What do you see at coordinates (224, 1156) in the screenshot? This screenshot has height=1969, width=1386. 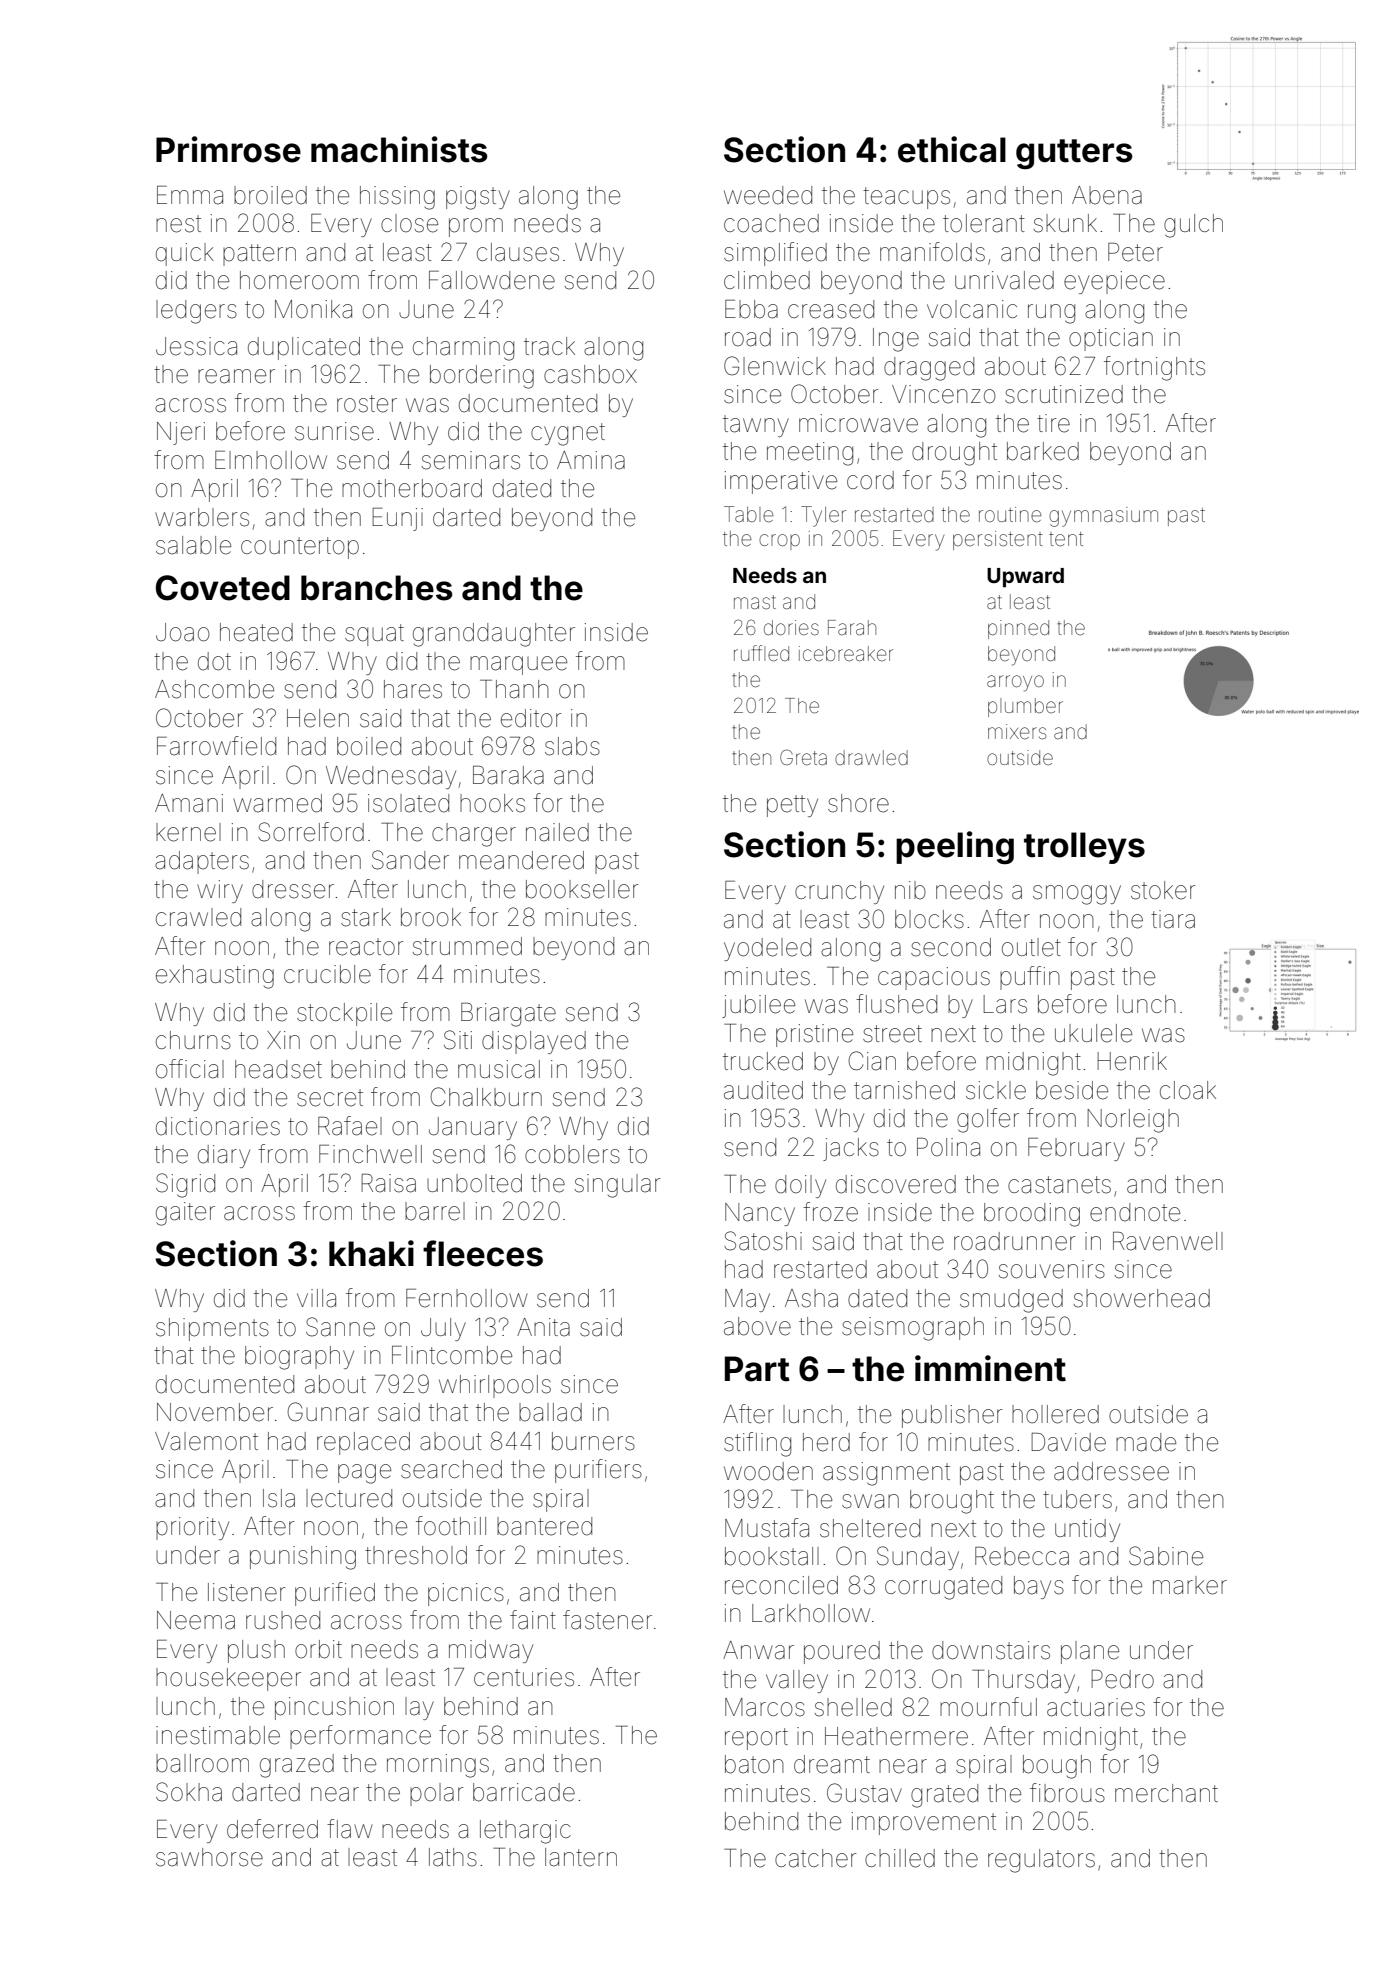 I see `diary` at bounding box center [224, 1156].
